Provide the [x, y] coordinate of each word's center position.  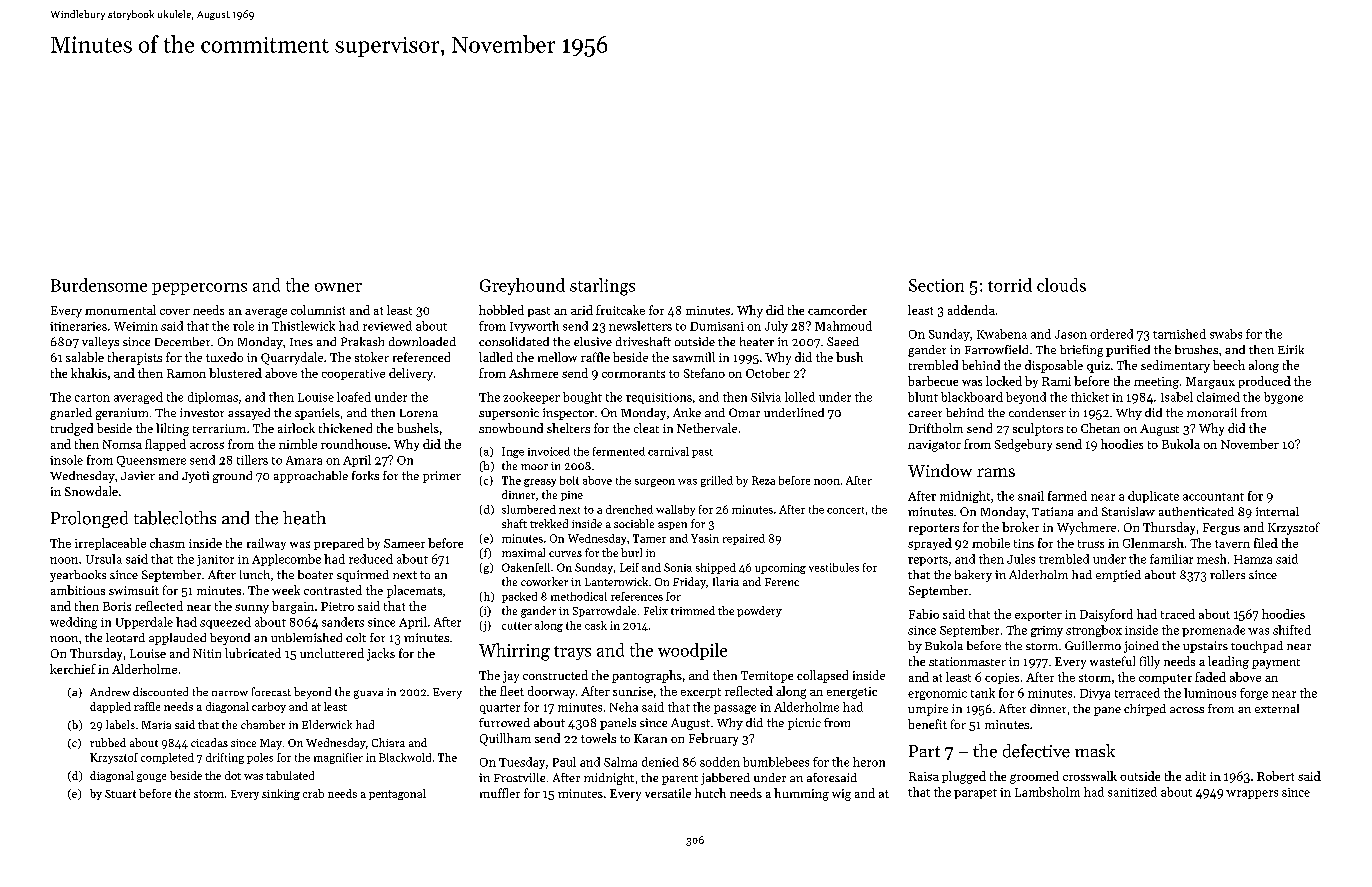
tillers [252, 460]
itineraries [78, 326]
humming [801, 794]
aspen [672, 526]
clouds [1061, 285]
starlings [602, 287]
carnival [668, 451]
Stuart [120, 794]
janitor [215, 560]
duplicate [1153, 497]
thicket [1090, 397]
